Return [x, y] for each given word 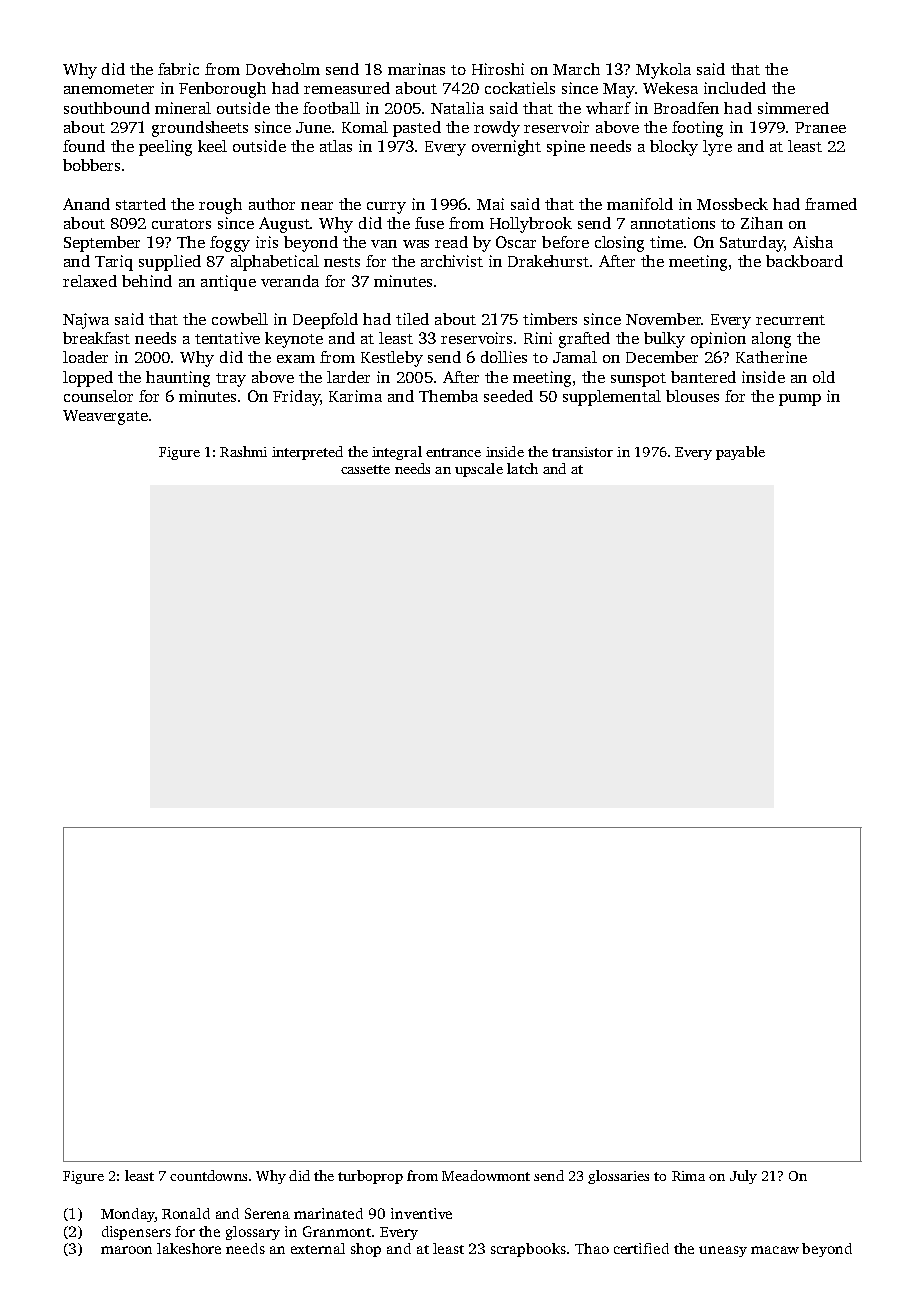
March [576, 69]
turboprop [370, 1177]
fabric [178, 69]
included [735, 88]
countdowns [208, 1175]
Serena [267, 1213]
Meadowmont [486, 1175]
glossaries [618, 1177]
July [743, 1177]
